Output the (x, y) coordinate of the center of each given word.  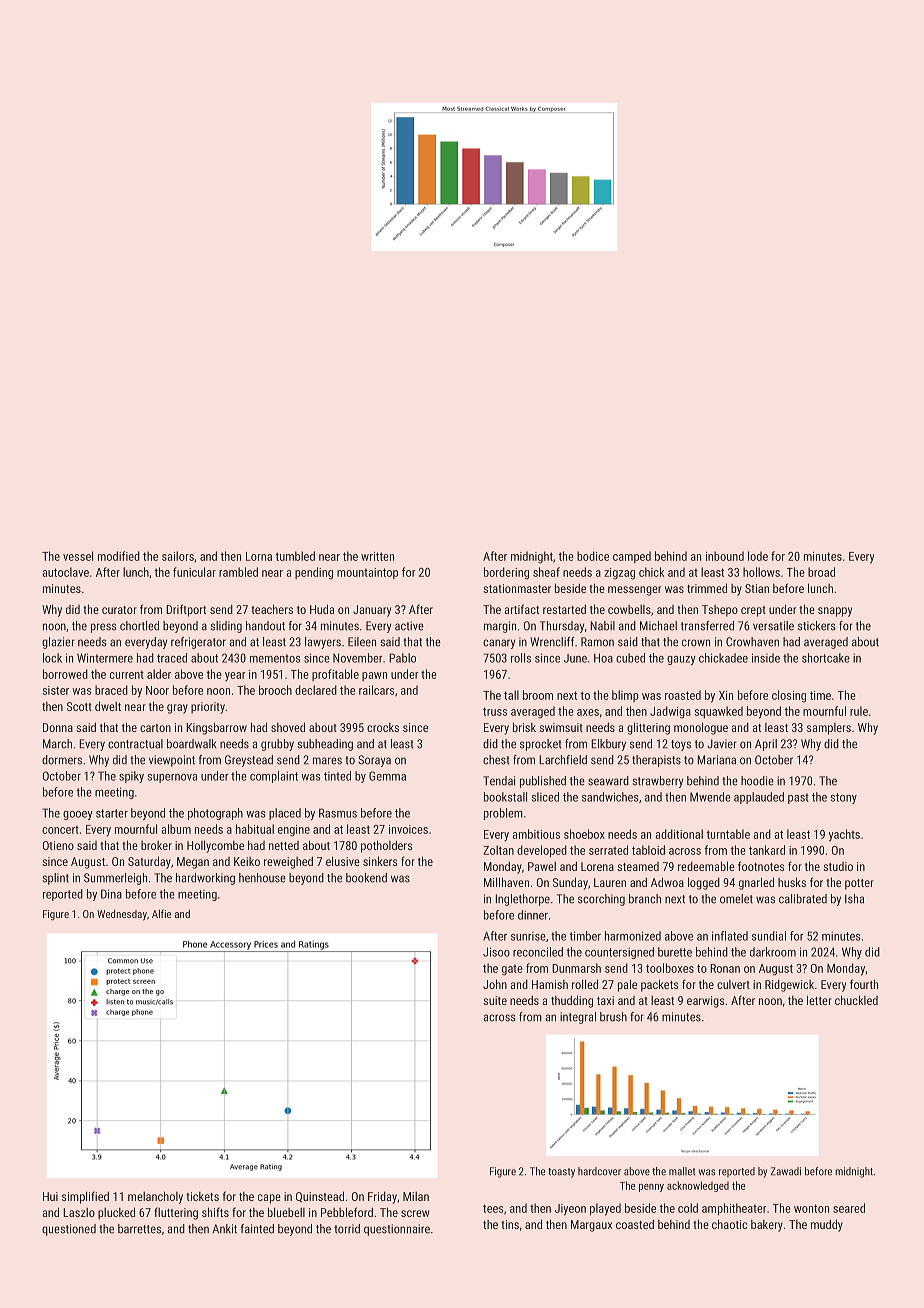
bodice (593, 556)
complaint (274, 777)
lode (758, 556)
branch (645, 899)
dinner (533, 915)
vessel (78, 556)
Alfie (161, 913)
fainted (257, 1229)
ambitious (536, 834)
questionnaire (397, 1230)
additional (679, 834)
